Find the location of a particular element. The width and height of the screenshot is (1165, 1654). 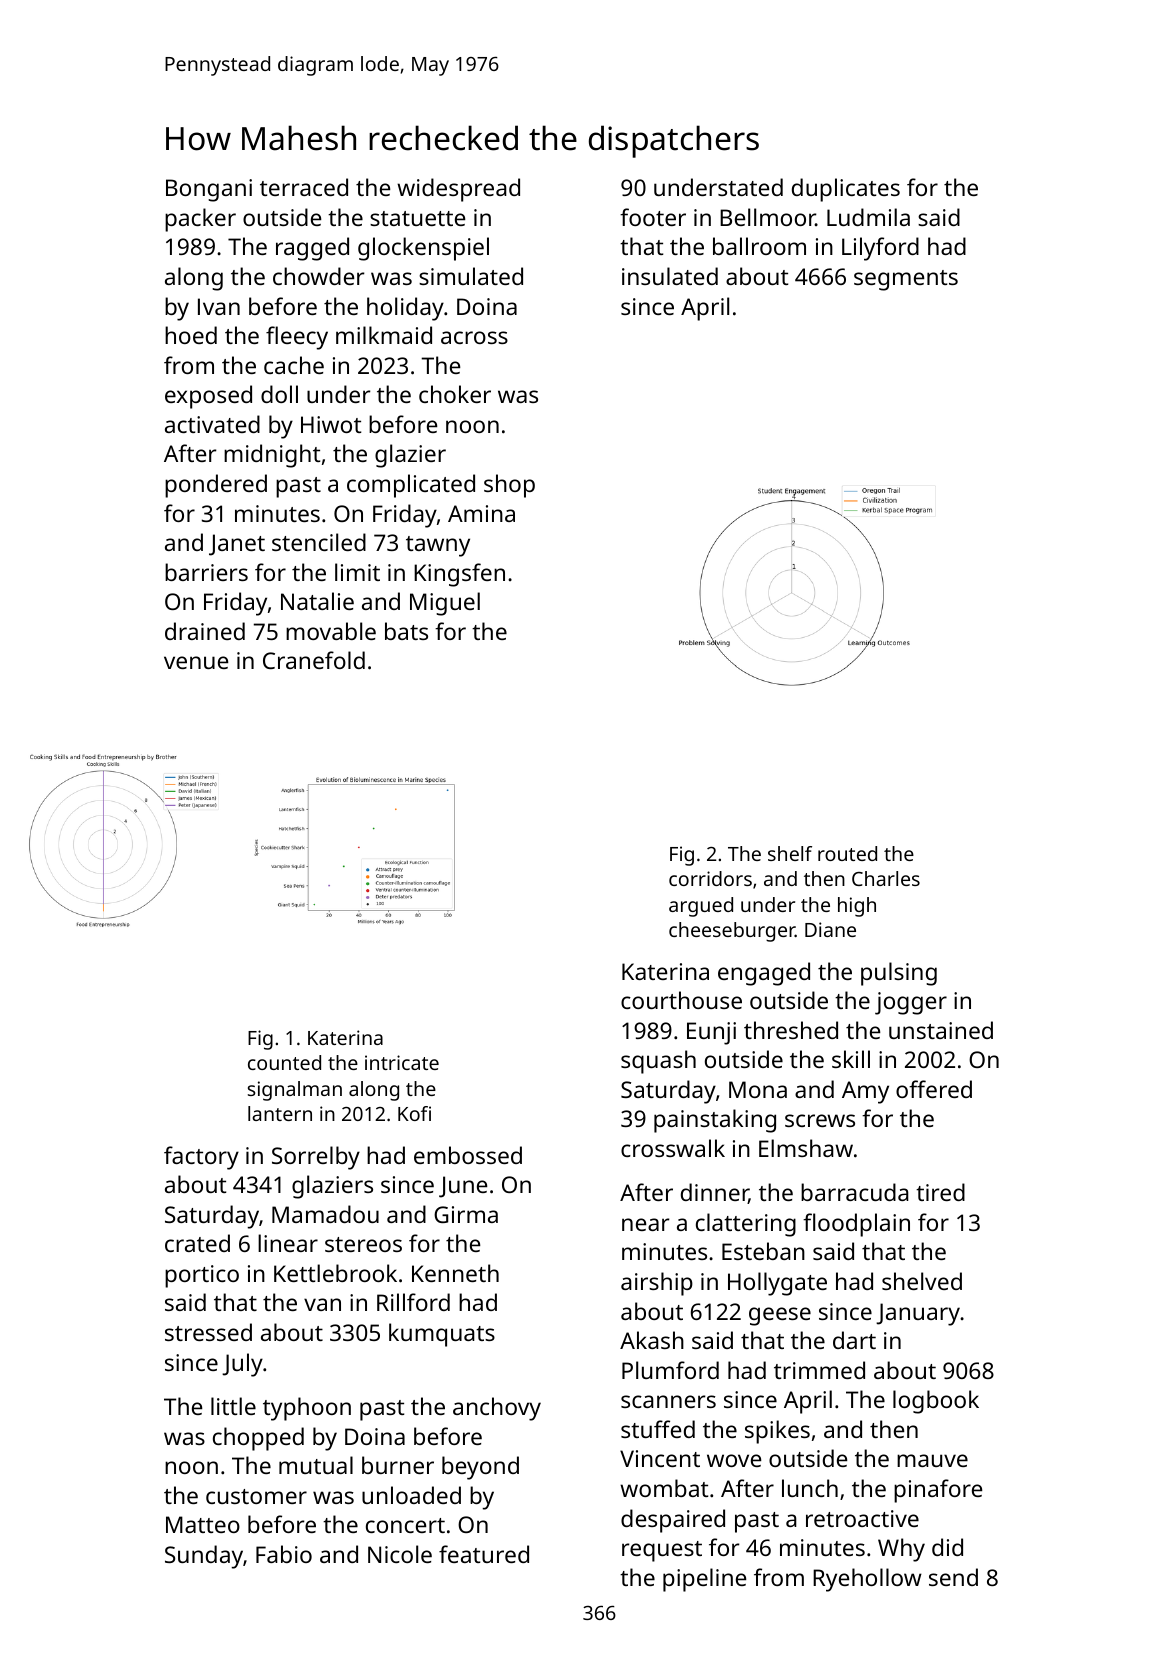

segments is located at coordinates (906, 280).
